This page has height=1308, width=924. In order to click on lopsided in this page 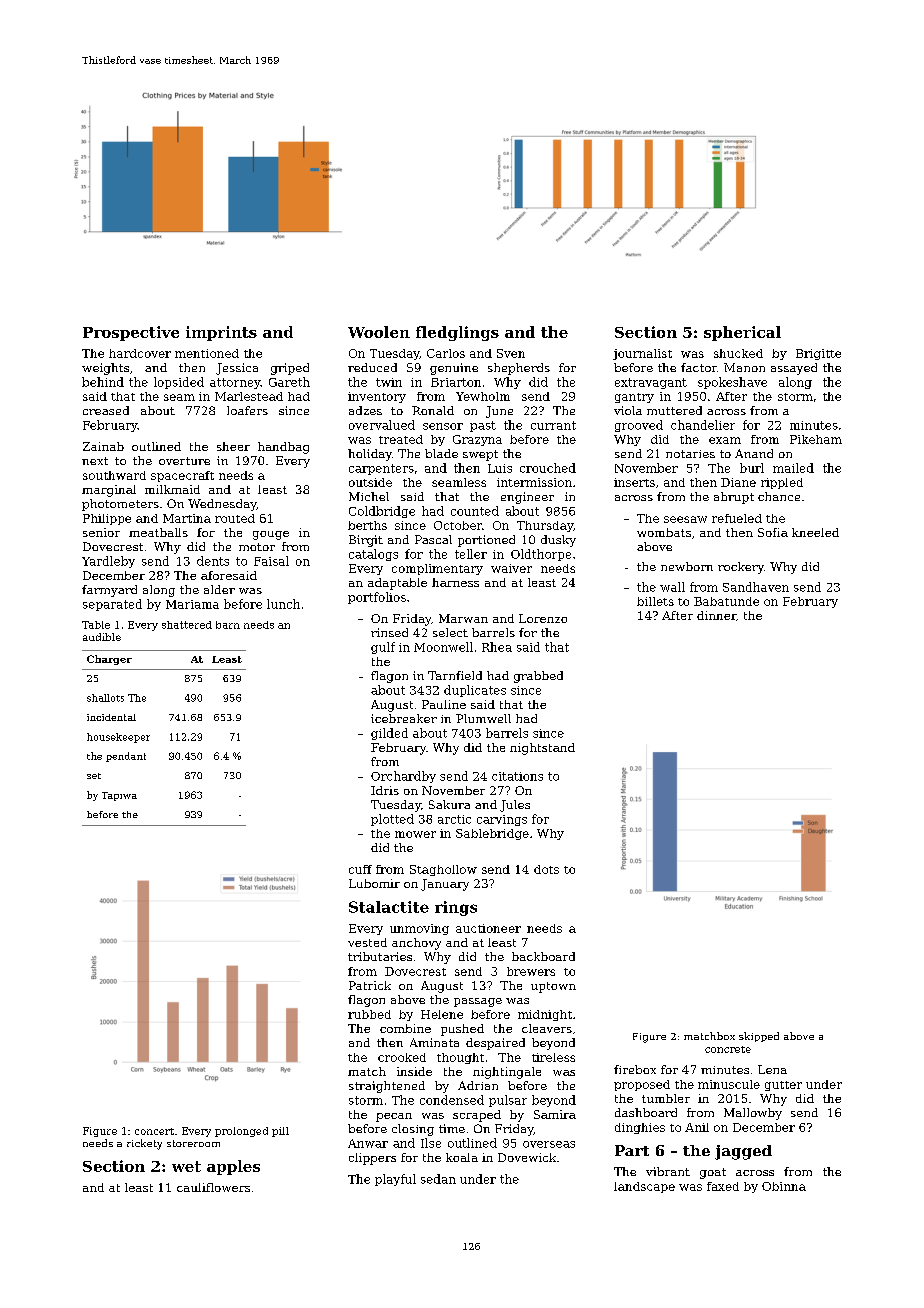, I will do `click(179, 383)`.
